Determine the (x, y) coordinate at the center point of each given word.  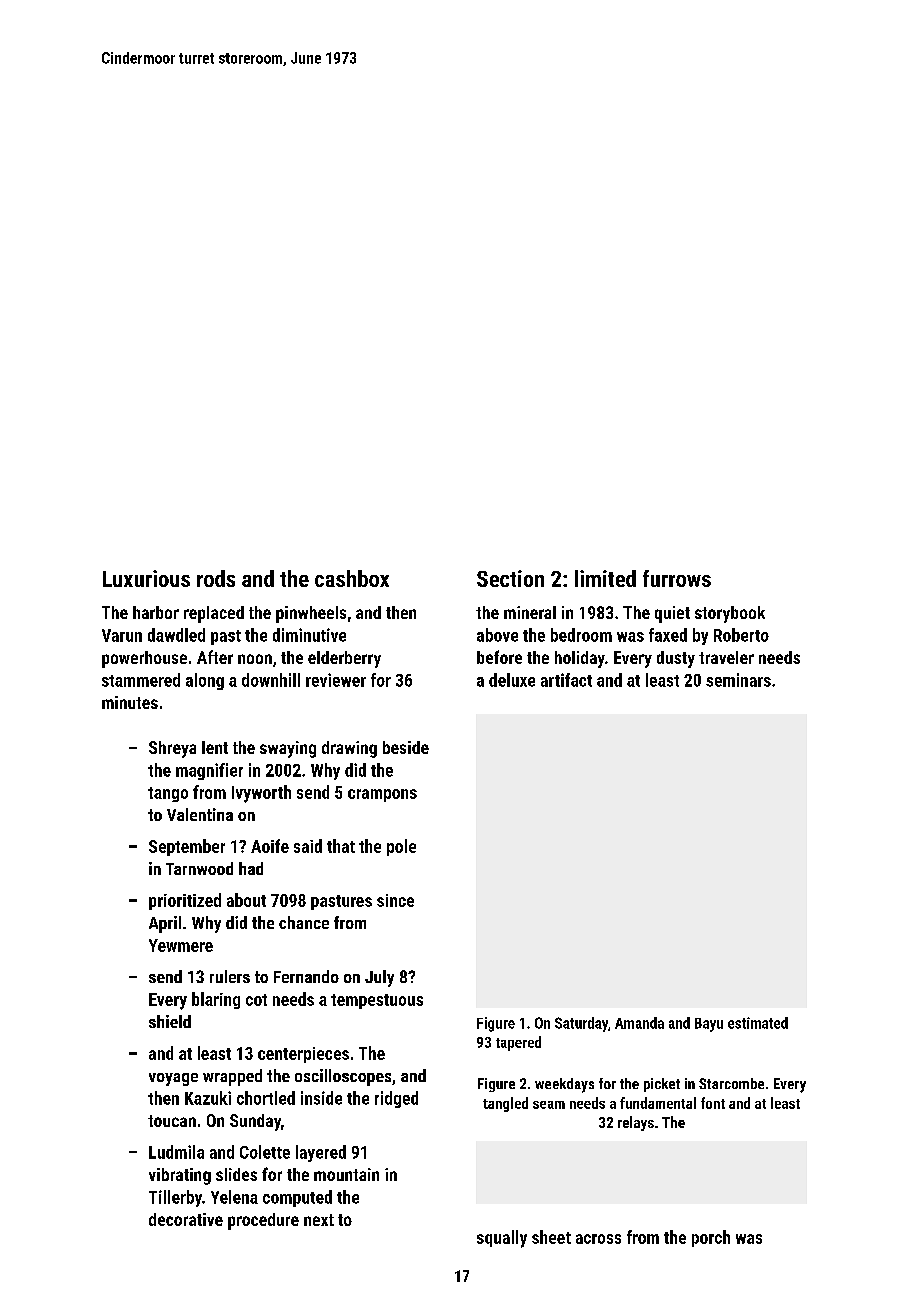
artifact (566, 680)
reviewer (336, 680)
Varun (122, 635)
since (395, 900)
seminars (738, 680)
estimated (758, 1023)
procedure (263, 1221)
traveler (726, 657)
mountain (346, 1174)
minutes (130, 702)
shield (170, 1021)
